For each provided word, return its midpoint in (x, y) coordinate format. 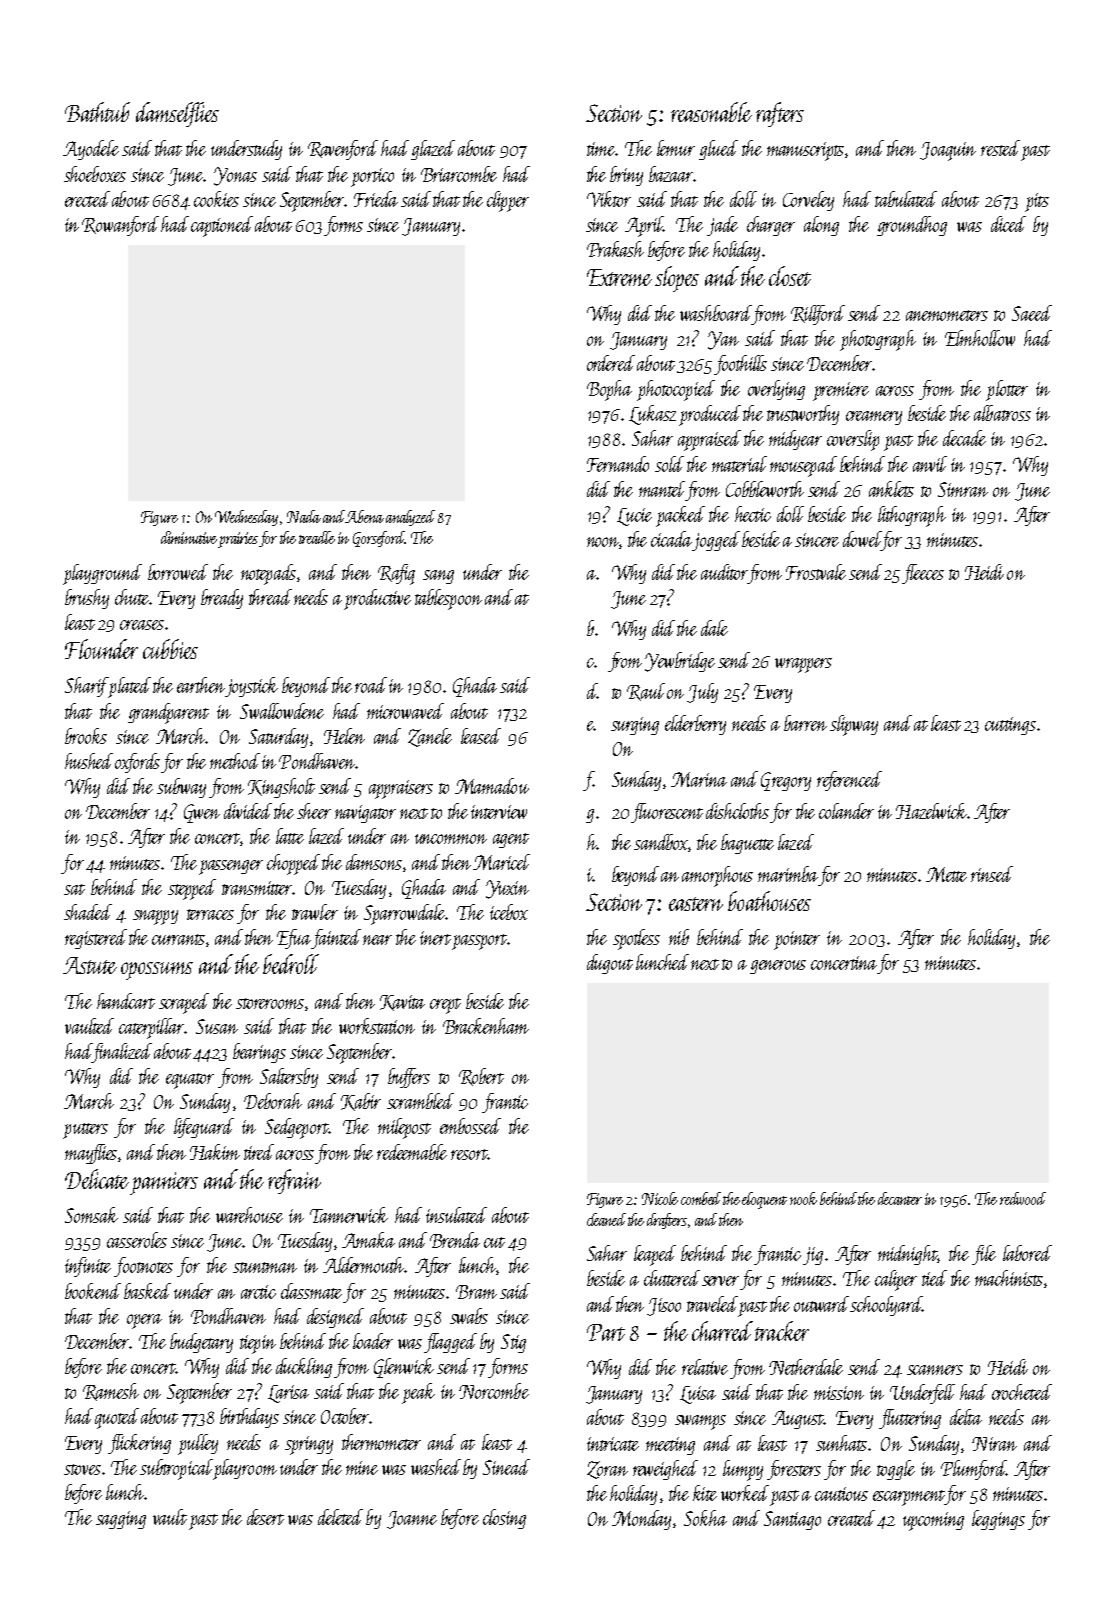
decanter (900, 1198)
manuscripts (805, 151)
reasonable (711, 112)
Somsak (91, 1215)
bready (222, 599)
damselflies (177, 114)
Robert (481, 1077)
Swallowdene (282, 711)
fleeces (923, 574)
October (345, 1416)
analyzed (410, 518)
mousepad (803, 466)
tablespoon (448, 599)
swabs (469, 1316)
